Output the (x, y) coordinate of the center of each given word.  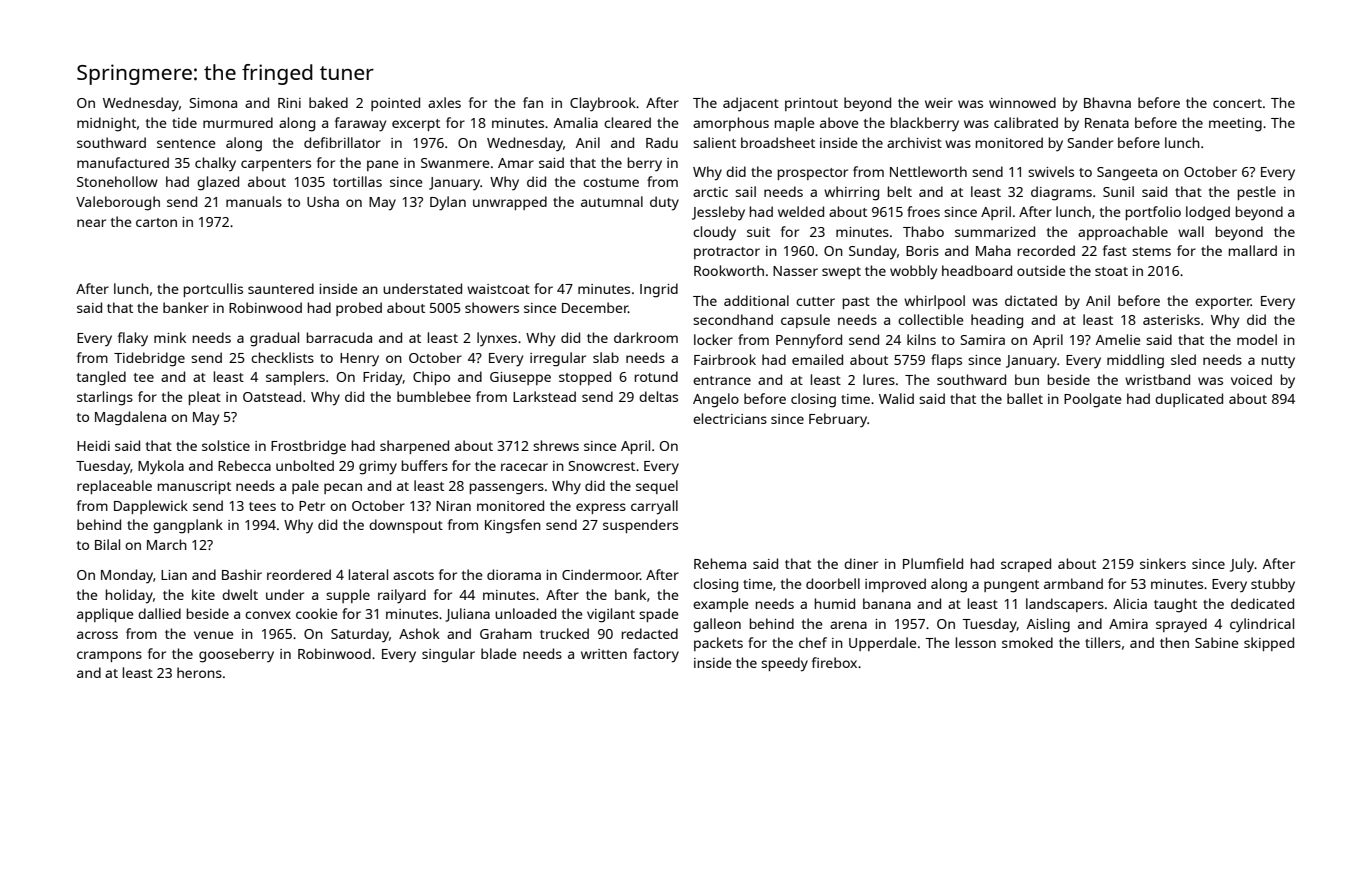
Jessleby (718, 213)
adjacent (751, 104)
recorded (1046, 250)
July (1242, 565)
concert (1237, 103)
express (601, 508)
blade (499, 653)
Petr (312, 506)
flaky (133, 339)
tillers (1103, 642)
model (1257, 339)
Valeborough (118, 203)
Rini (289, 103)
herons (199, 672)
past (856, 303)
